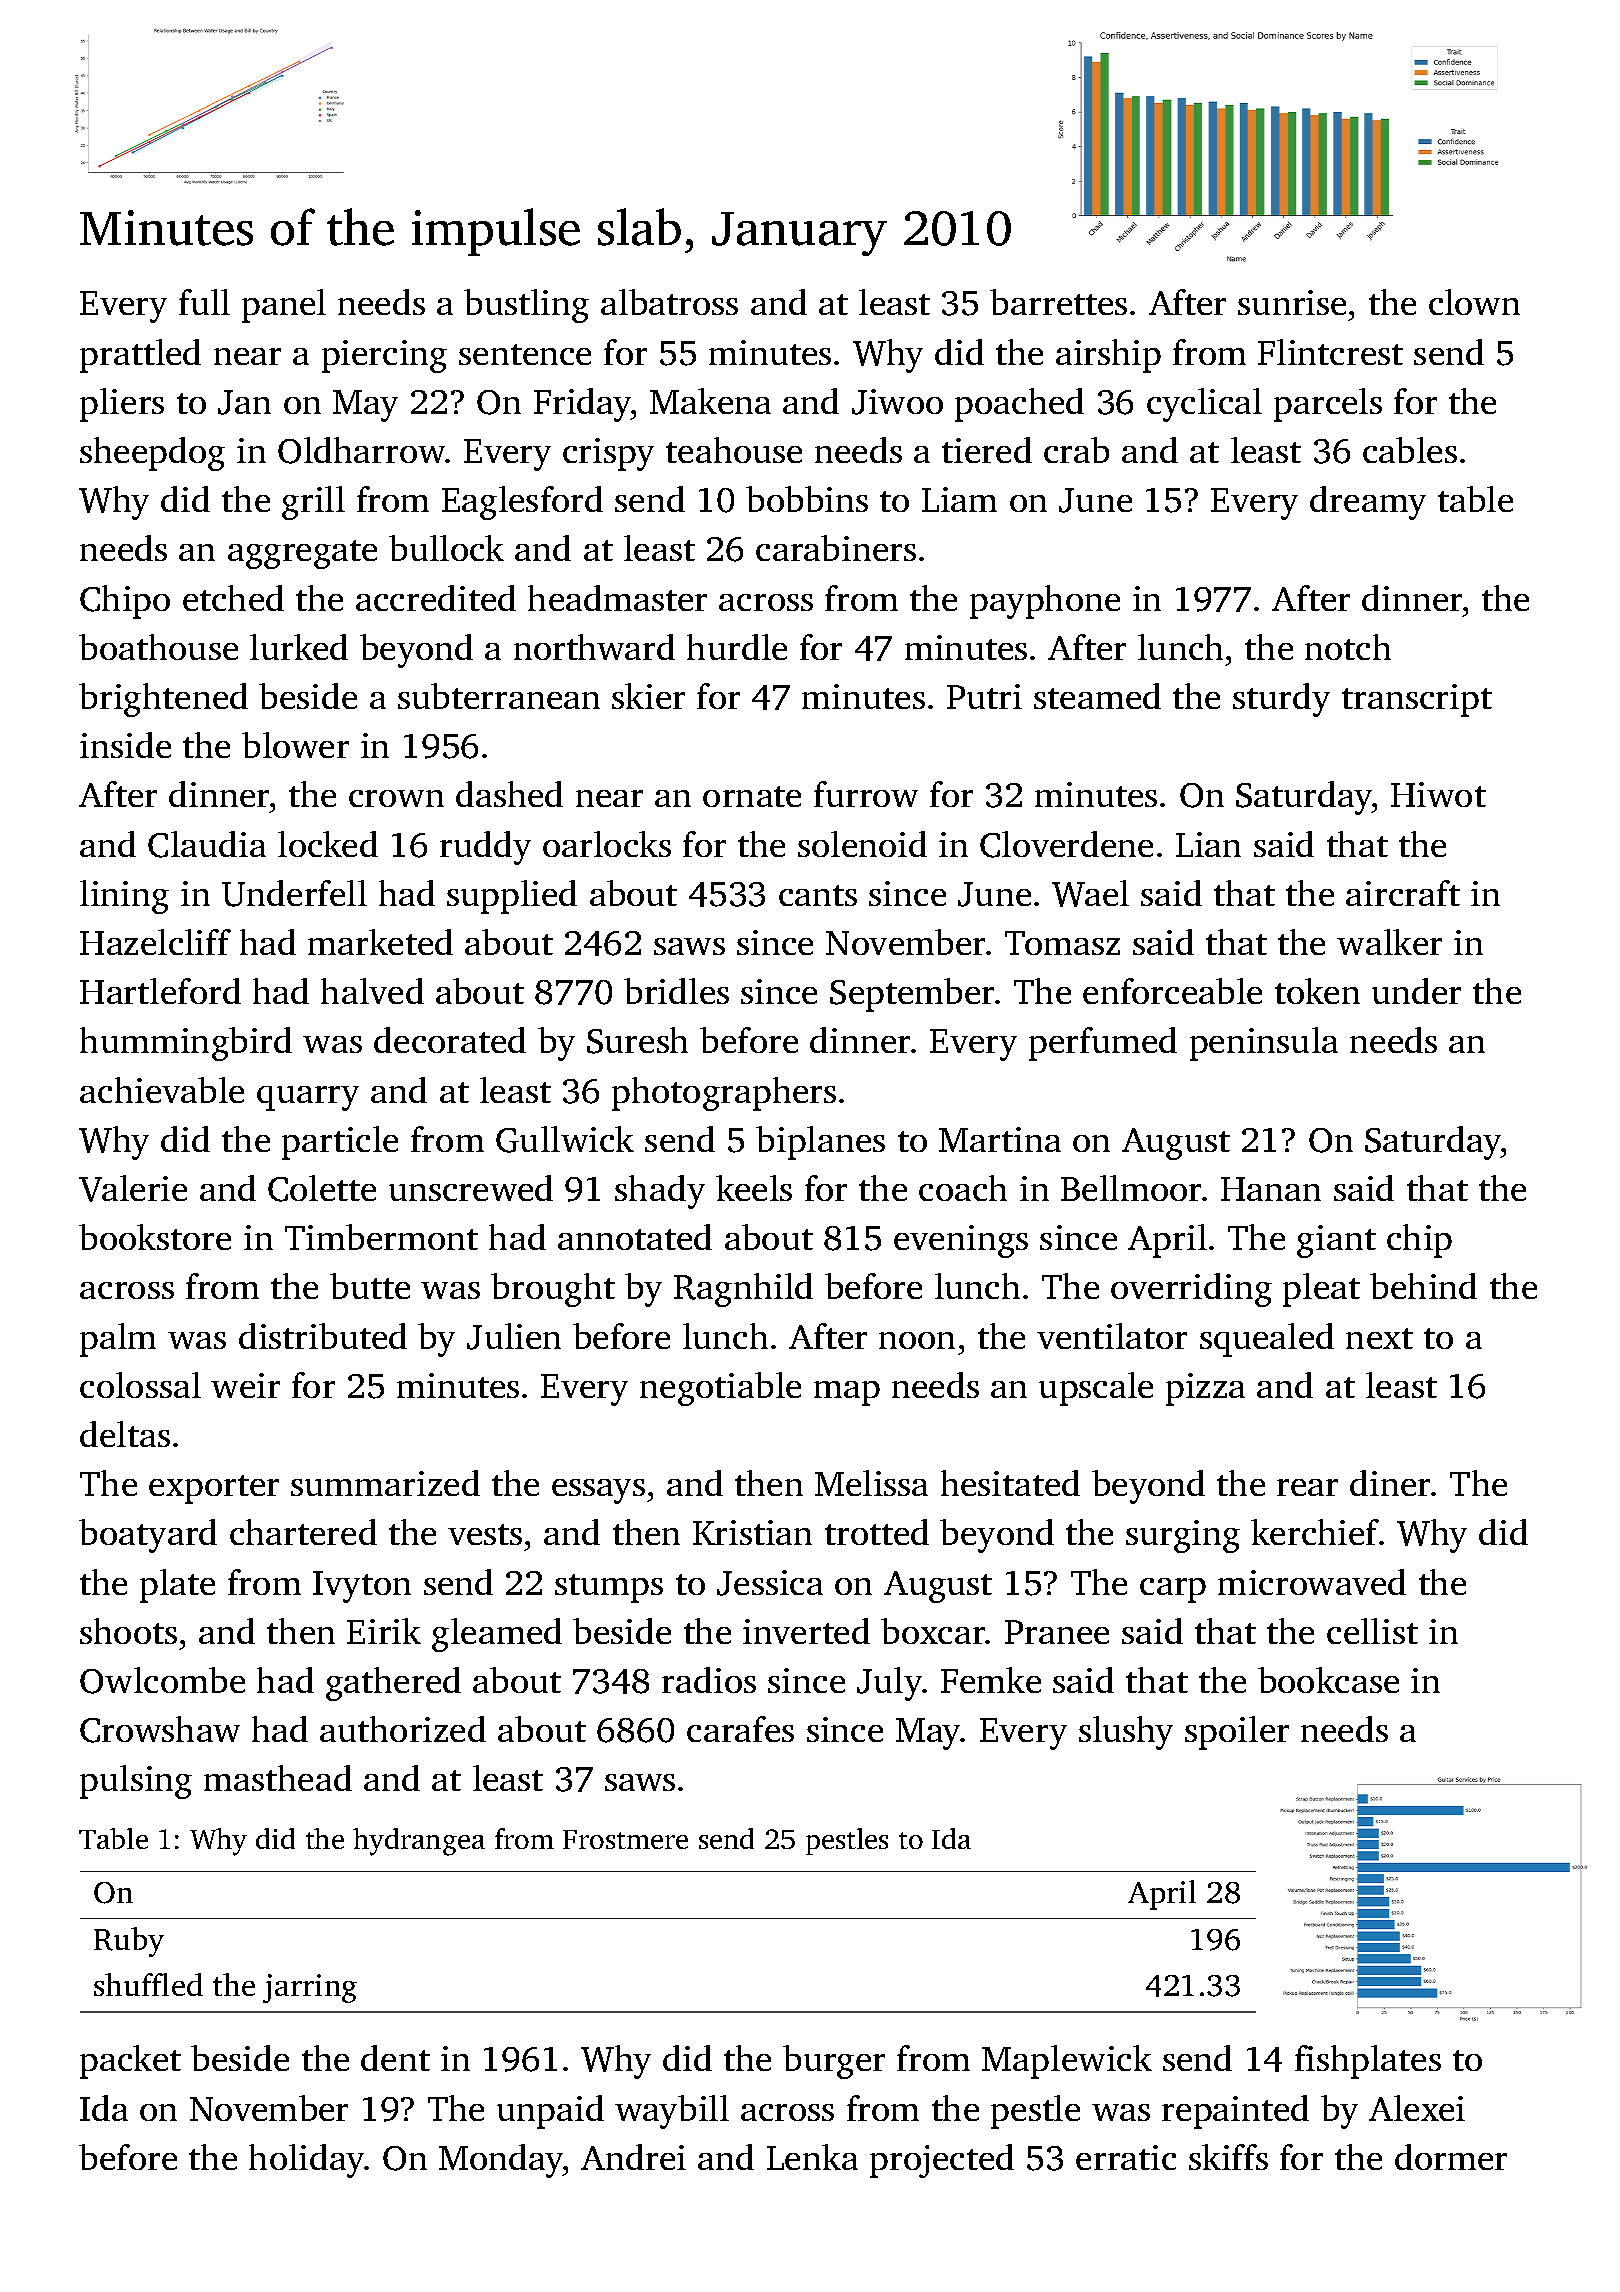 This page has height=2292, width=1620. I want to click on Melissa, so click(871, 1483).
